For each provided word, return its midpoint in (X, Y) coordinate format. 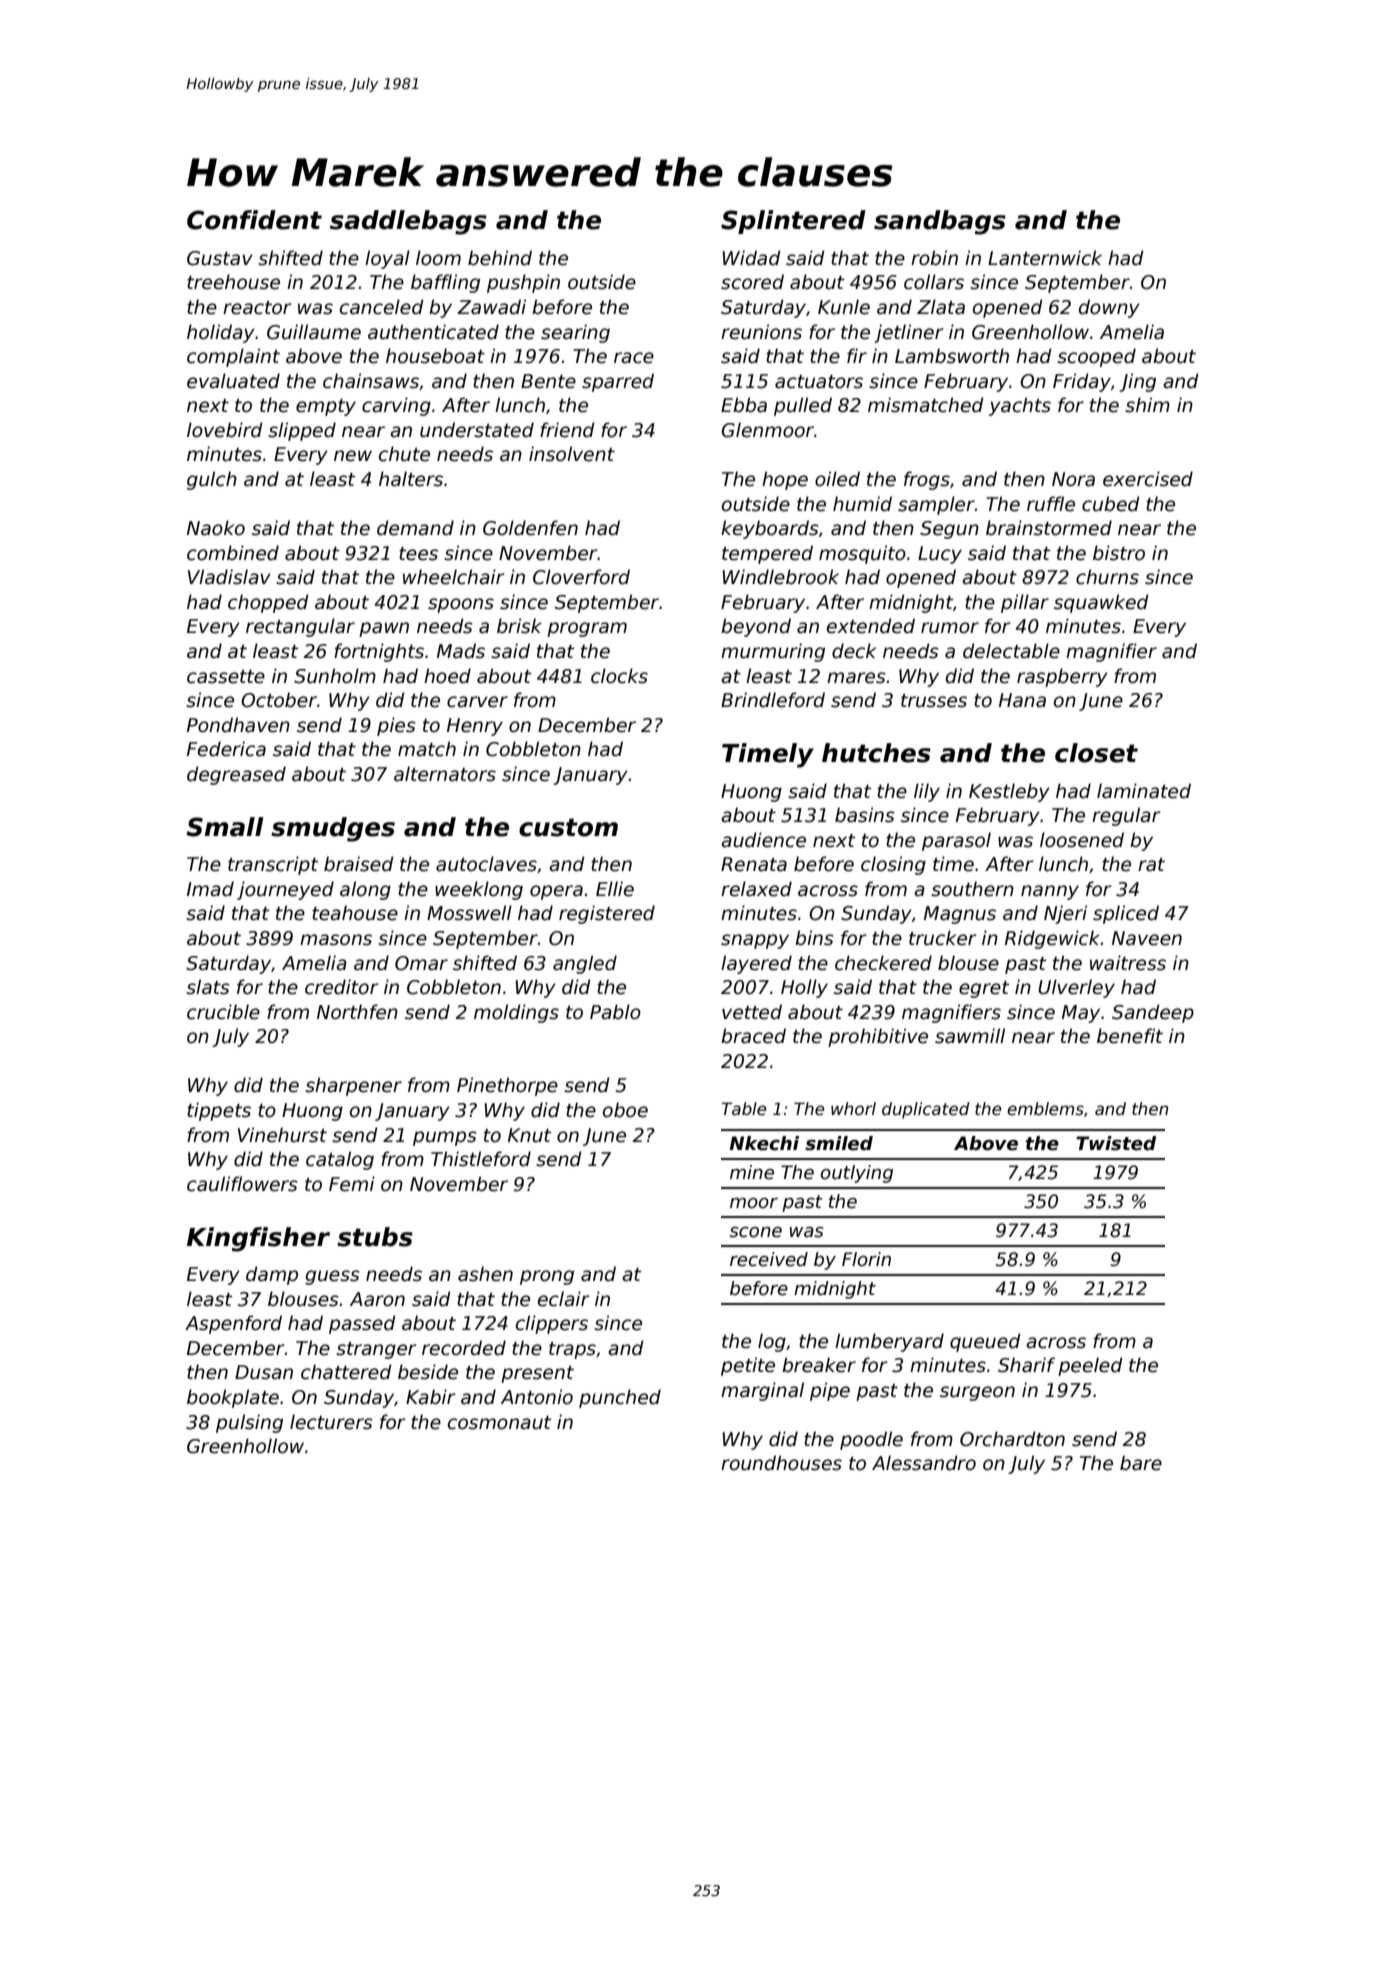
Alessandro (924, 1463)
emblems (1045, 1109)
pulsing (249, 1423)
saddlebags (408, 222)
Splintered (793, 222)
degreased (236, 775)
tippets (219, 1111)
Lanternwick (1045, 258)
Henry (475, 727)
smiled (839, 1143)
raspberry (1062, 677)
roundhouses (781, 1463)
